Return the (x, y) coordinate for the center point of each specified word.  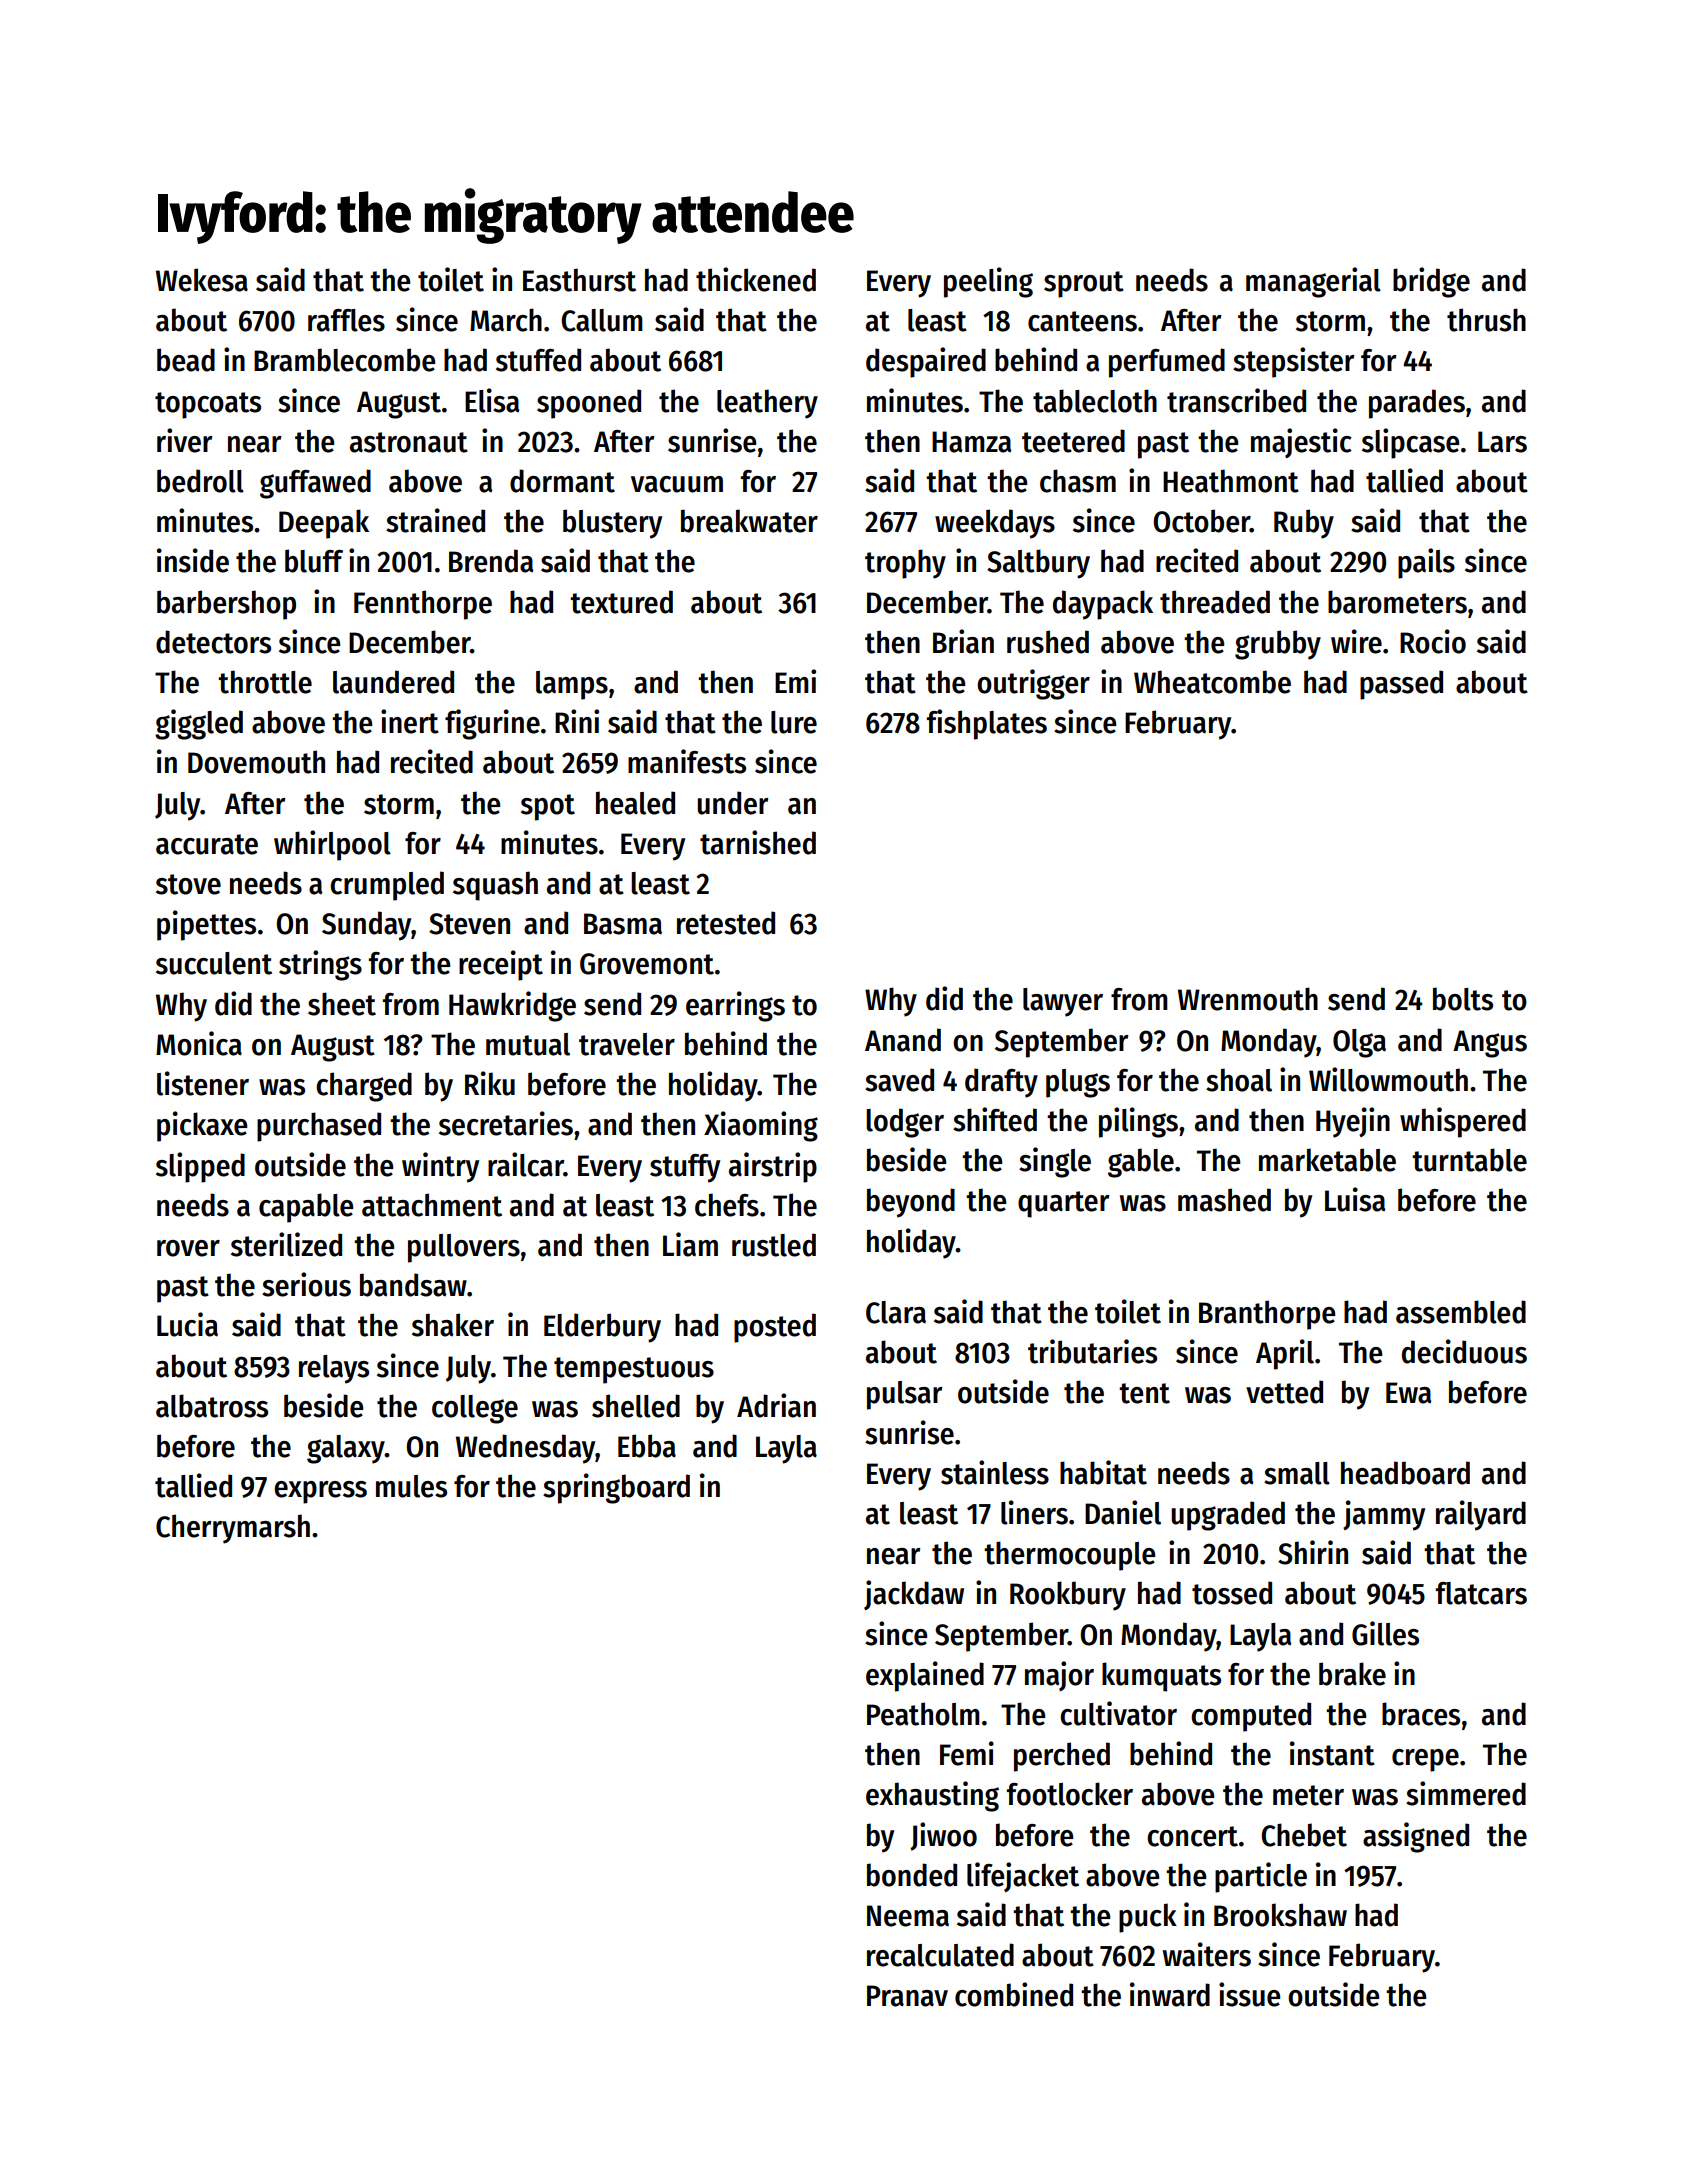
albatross (212, 1406)
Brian (963, 641)
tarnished (758, 842)
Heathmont (1231, 481)
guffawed (315, 484)
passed (1401, 685)
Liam (690, 1244)
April (1285, 1354)
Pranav (907, 1996)
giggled (199, 724)
